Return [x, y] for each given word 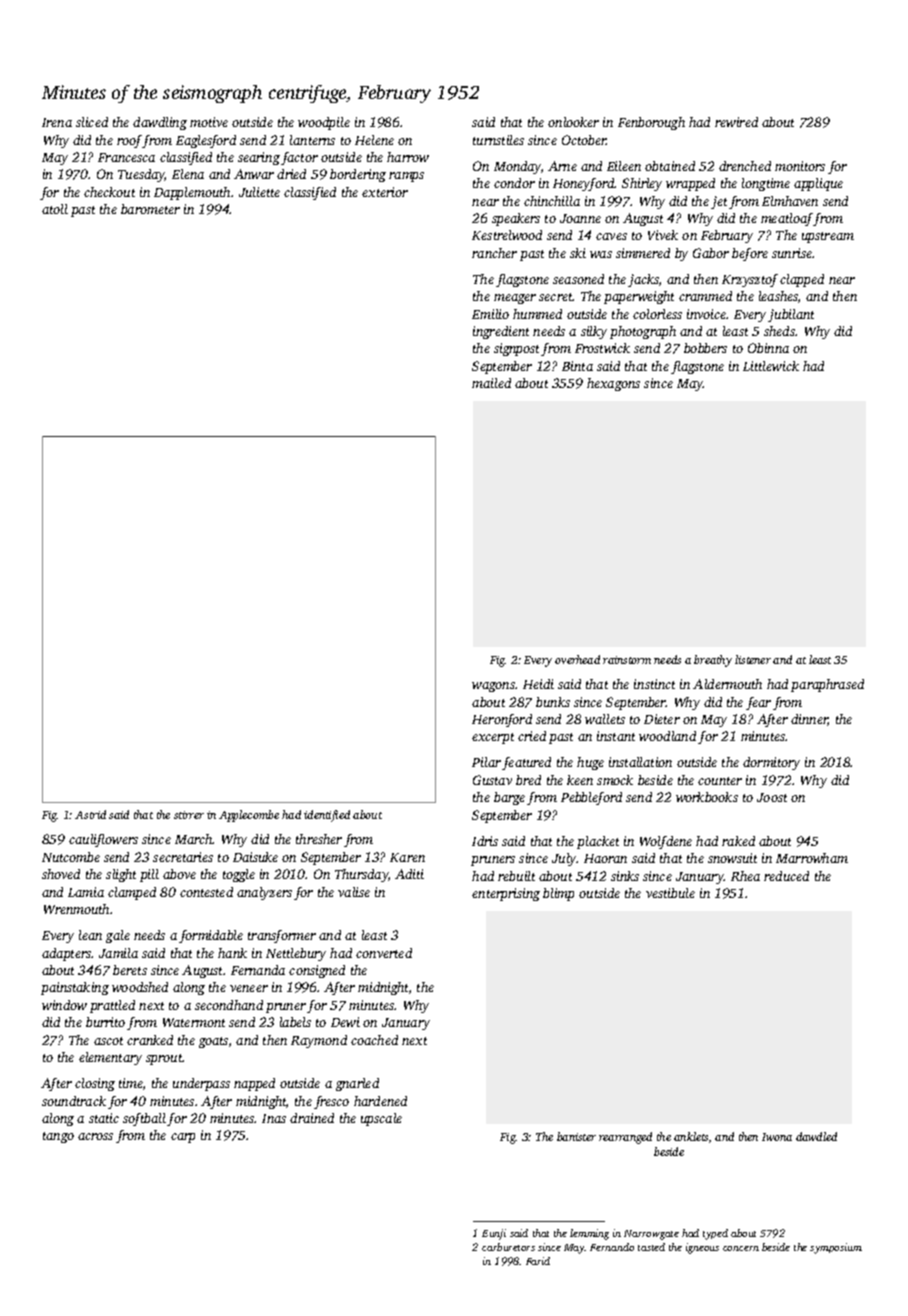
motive [209, 122]
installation [640, 762]
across [95, 1136]
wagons [493, 687]
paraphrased [827, 685]
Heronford [502, 720]
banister [576, 1136]
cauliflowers [103, 840]
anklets [691, 1136]
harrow [408, 157]
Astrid [90, 814]
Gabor [711, 253]
